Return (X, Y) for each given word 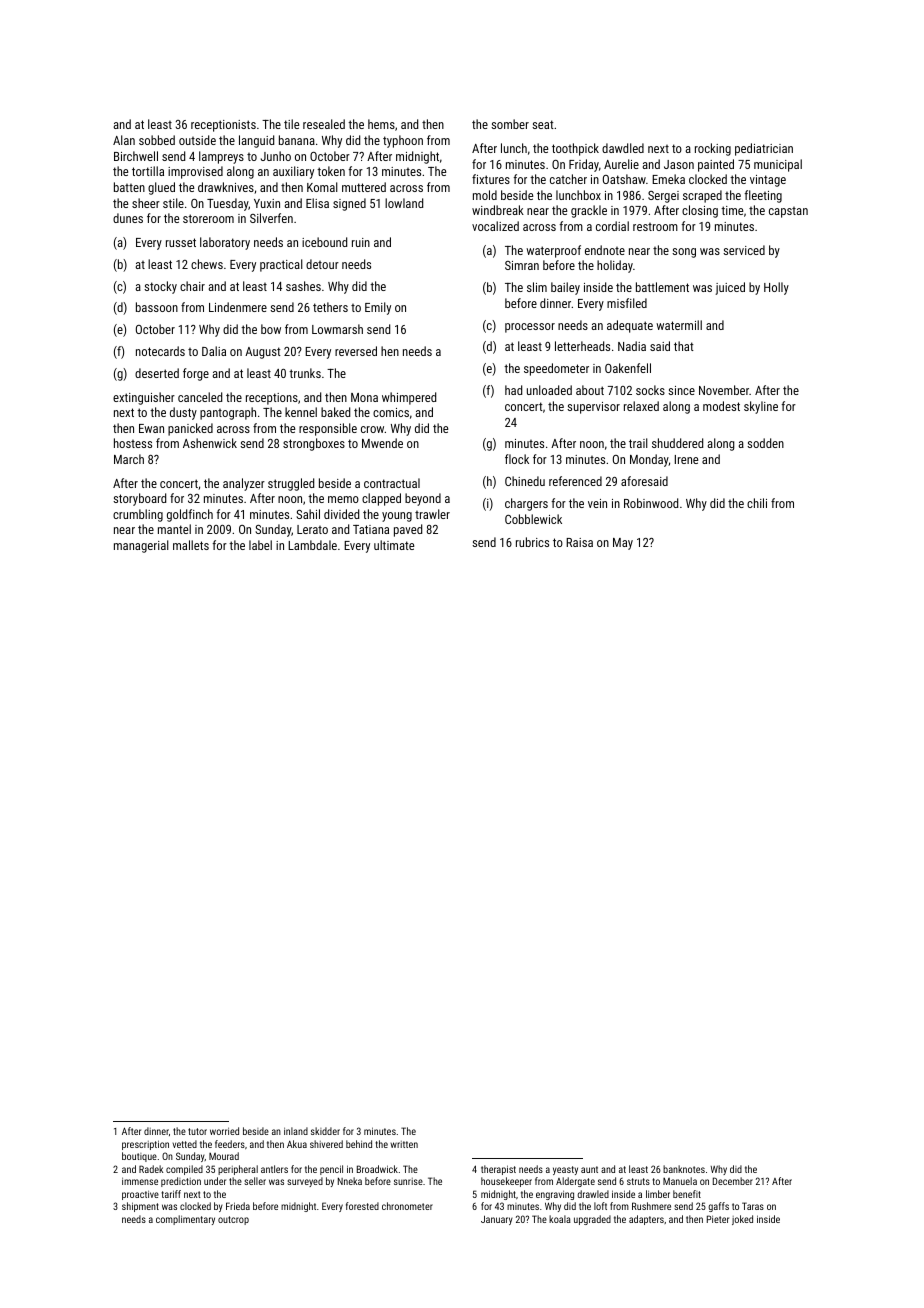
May (623, 544)
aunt (589, 1169)
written (404, 1144)
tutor (197, 1131)
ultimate (394, 545)
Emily (378, 308)
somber (510, 124)
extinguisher (144, 398)
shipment (140, 1207)
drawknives (226, 187)
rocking (713, 149)
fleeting (763, 196)
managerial (141, 546)
